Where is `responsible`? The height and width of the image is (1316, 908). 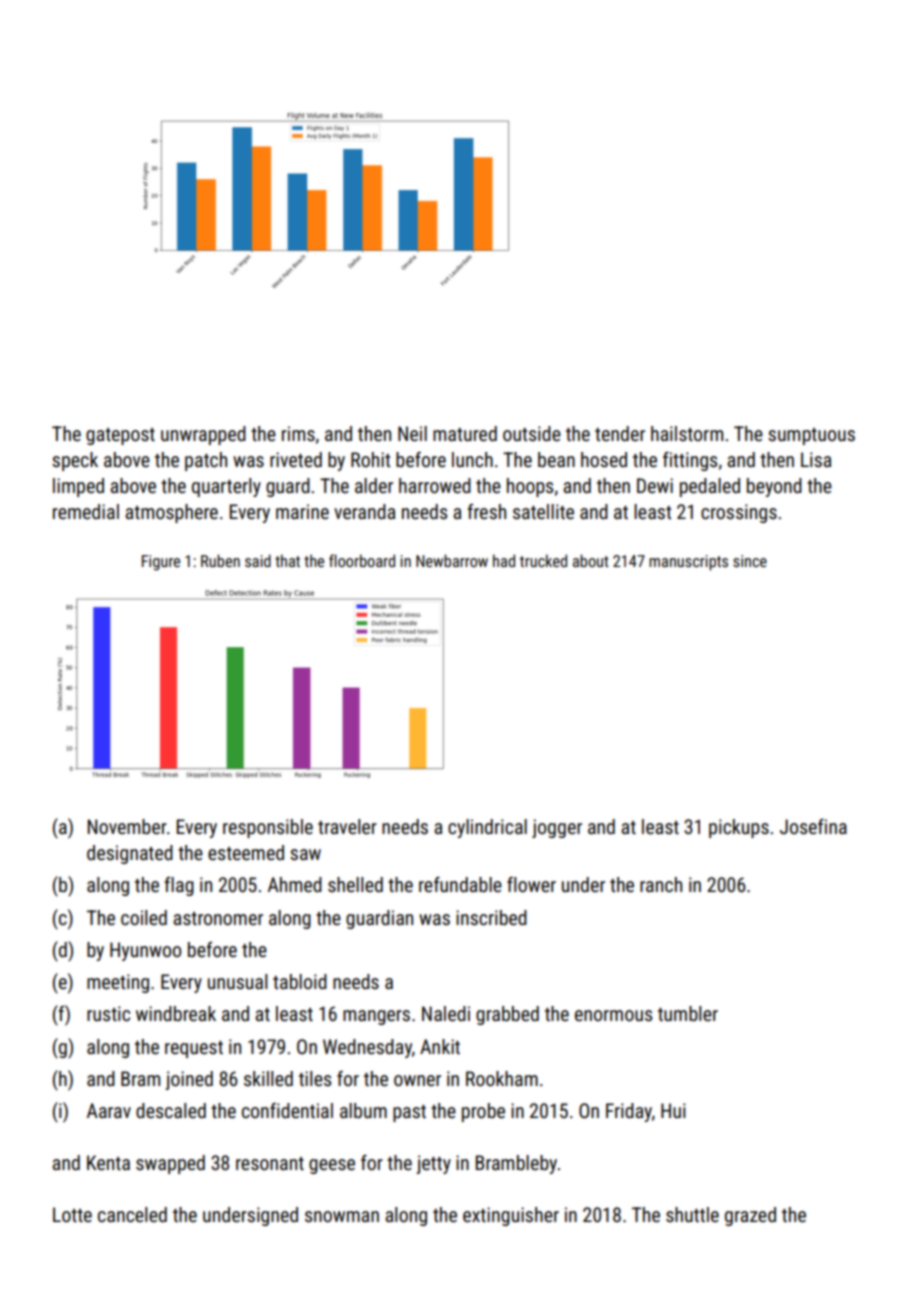
responsible is located at coordinates (268, 828).
